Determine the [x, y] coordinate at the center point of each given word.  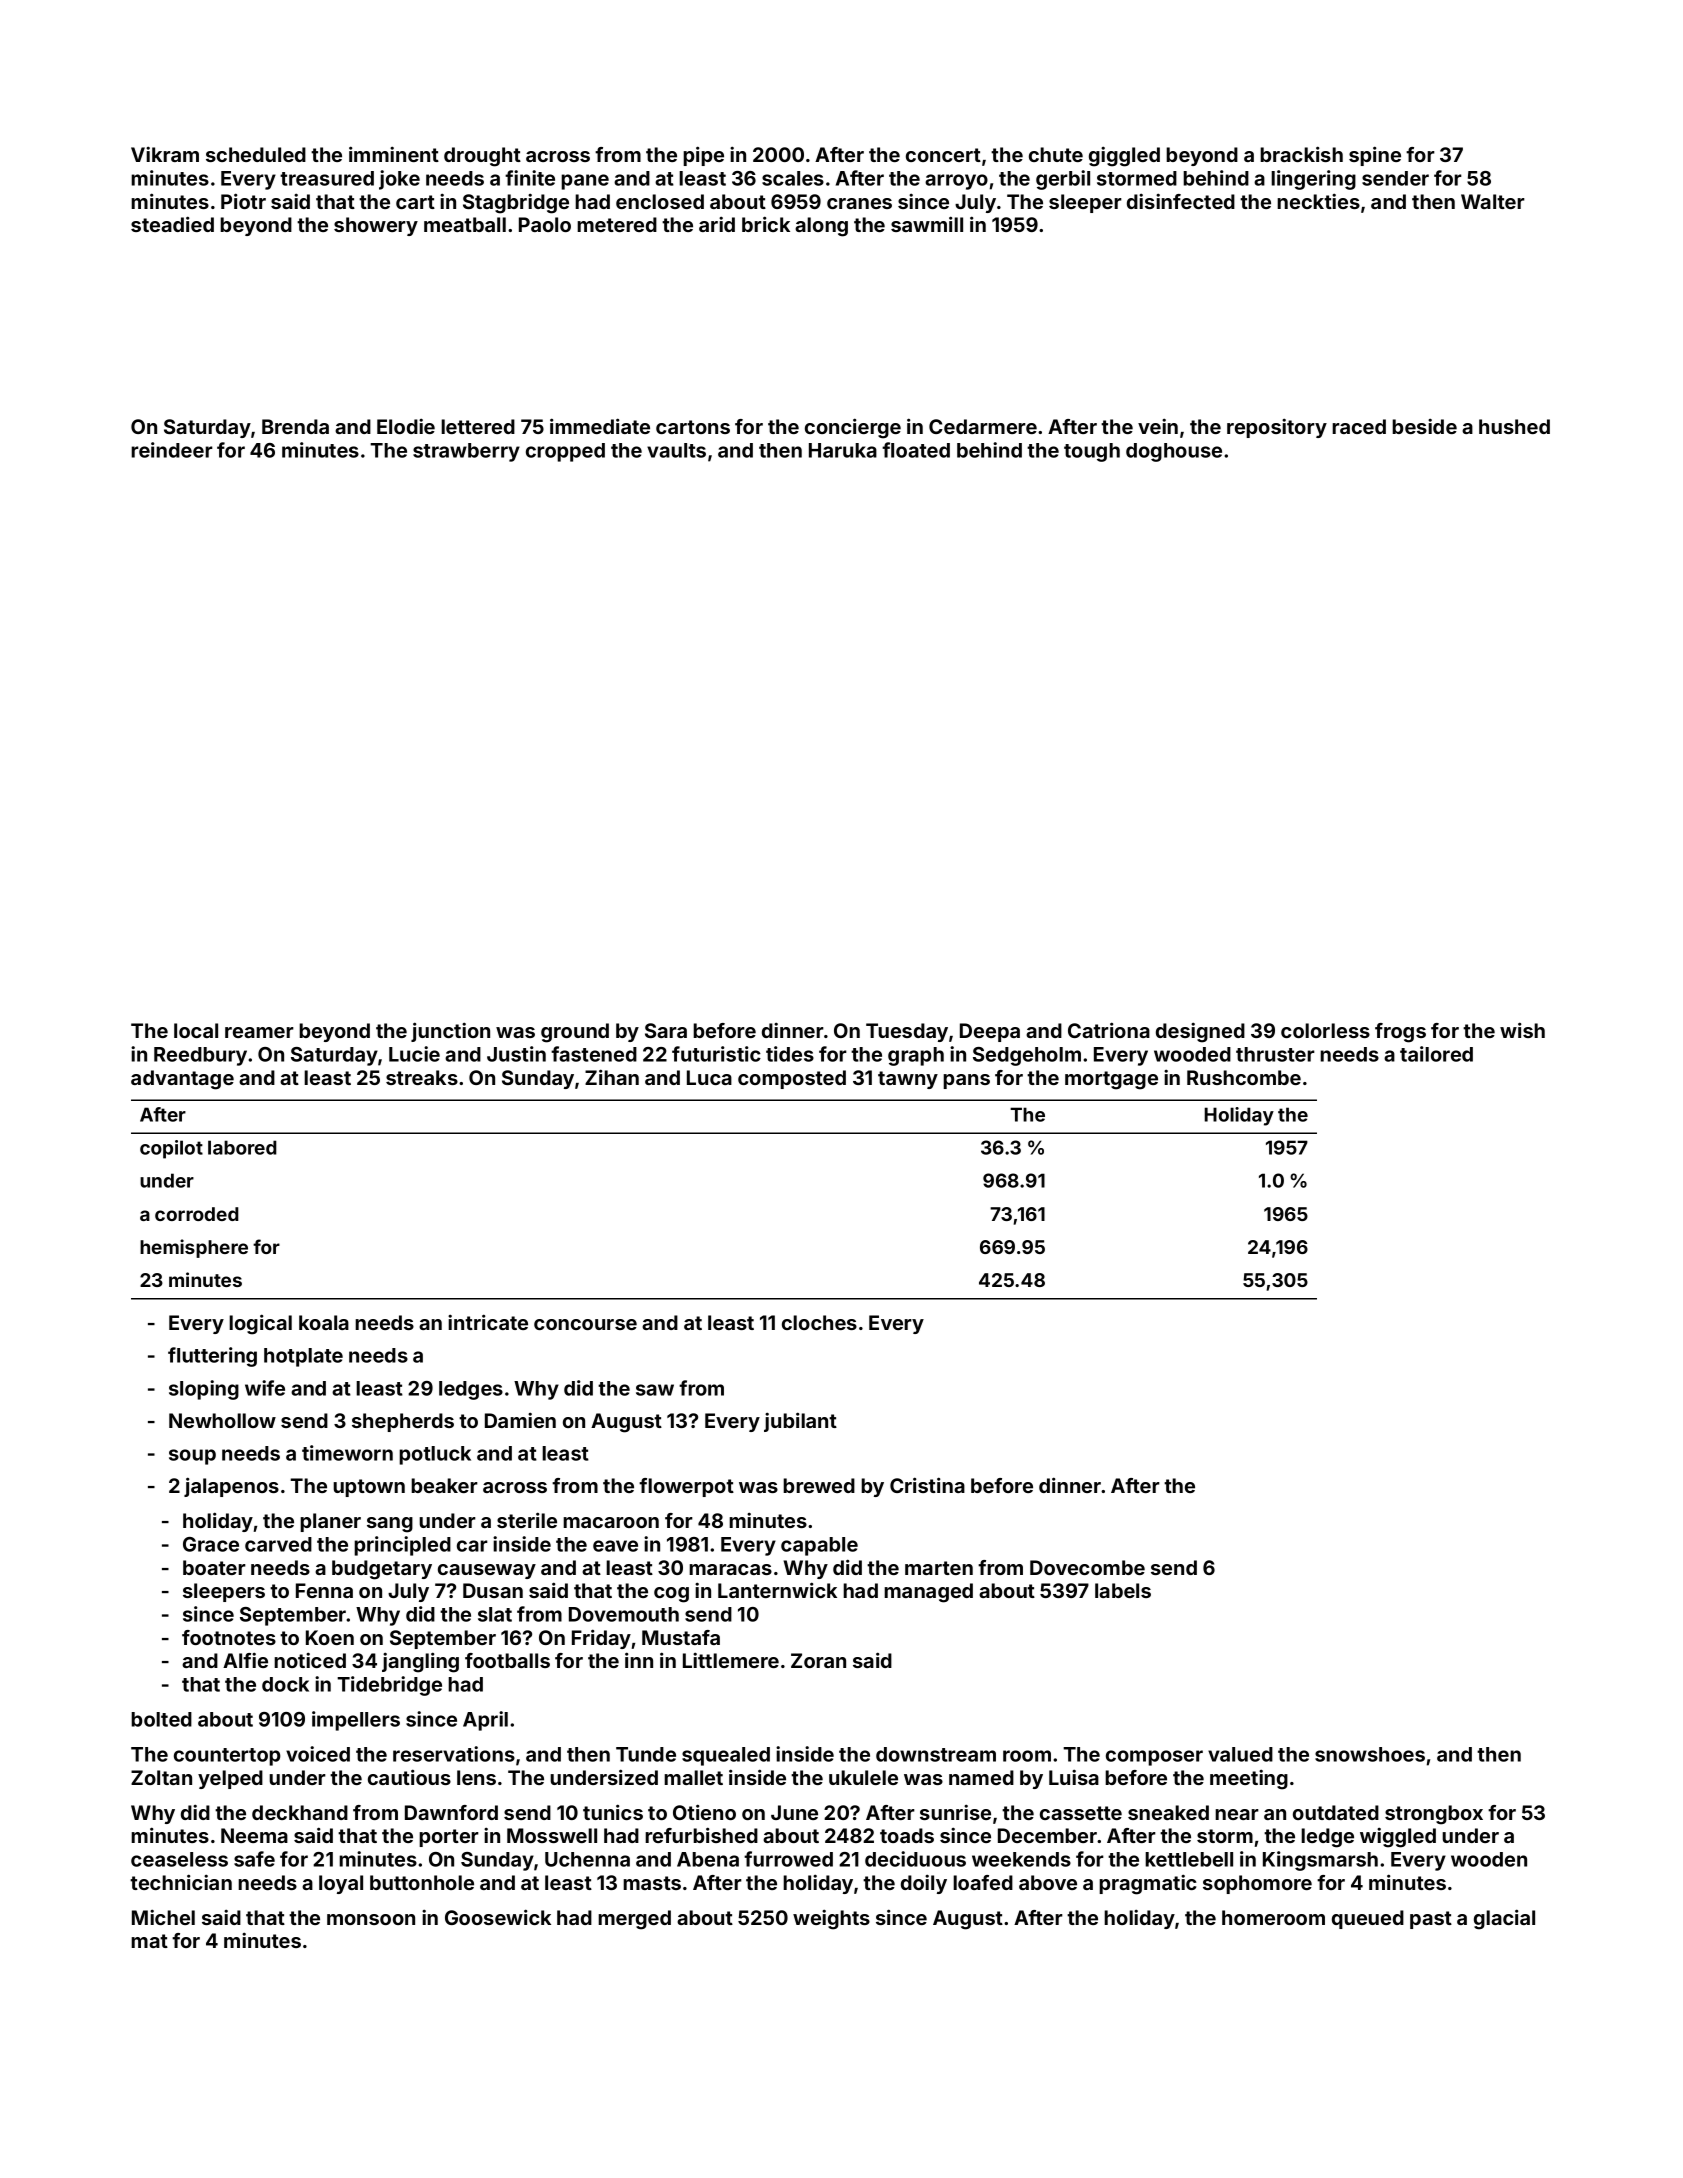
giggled [1124, 156]
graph [916, 1056]
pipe [703, 156]
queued [1368, 1919]
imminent [394, 154]
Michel [163, 1917]
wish [1522, 1030]
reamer [259, 1032]
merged [634, 1920]
